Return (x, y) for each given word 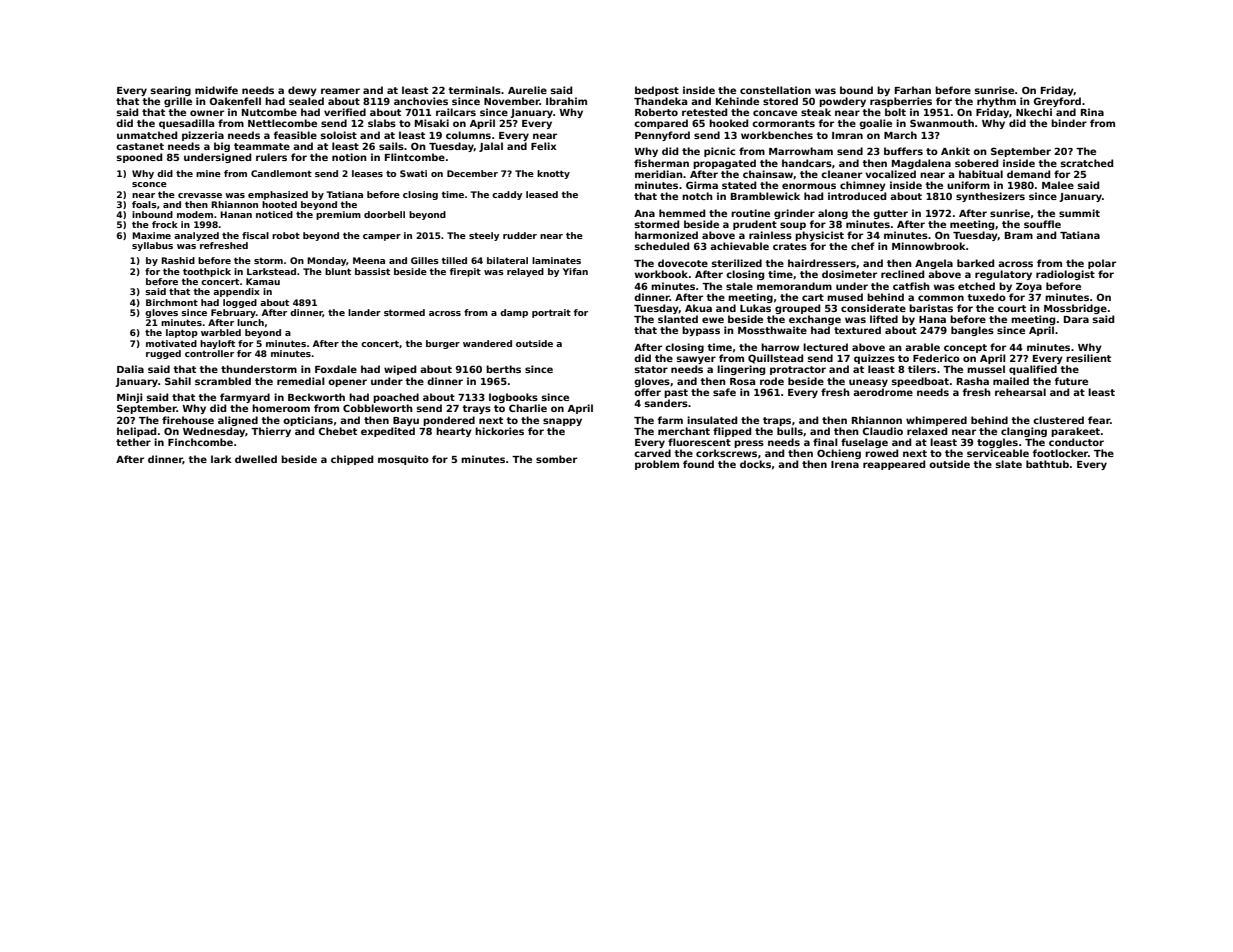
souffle (1042, 224)
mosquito (403, 460)
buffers (903, 151)
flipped (732, 432)
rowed (881, 453)
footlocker (1060, 453)
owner (207, 113)
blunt (338, 271)
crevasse (200, 195)
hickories (499, 431)
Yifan (575, 271)
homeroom (281, 408)
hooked (728, 123)
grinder (794, 214)
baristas (931, 308)
